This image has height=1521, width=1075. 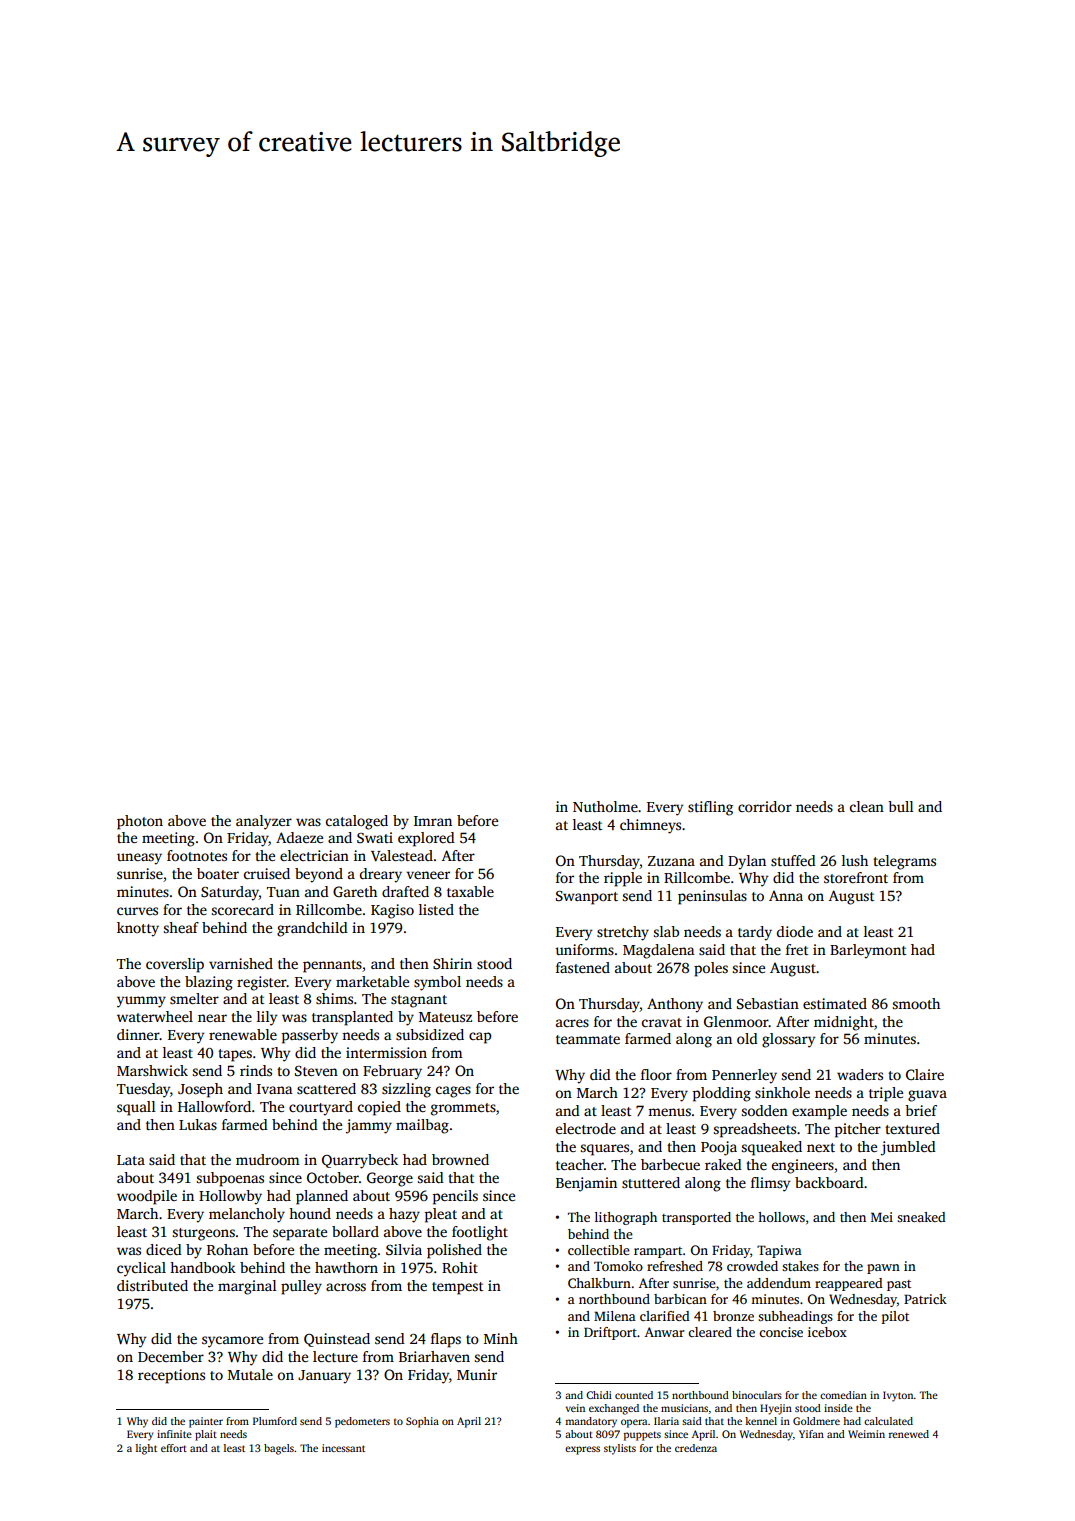 I want to click on Sophia, so click(x=422, y=1422).
